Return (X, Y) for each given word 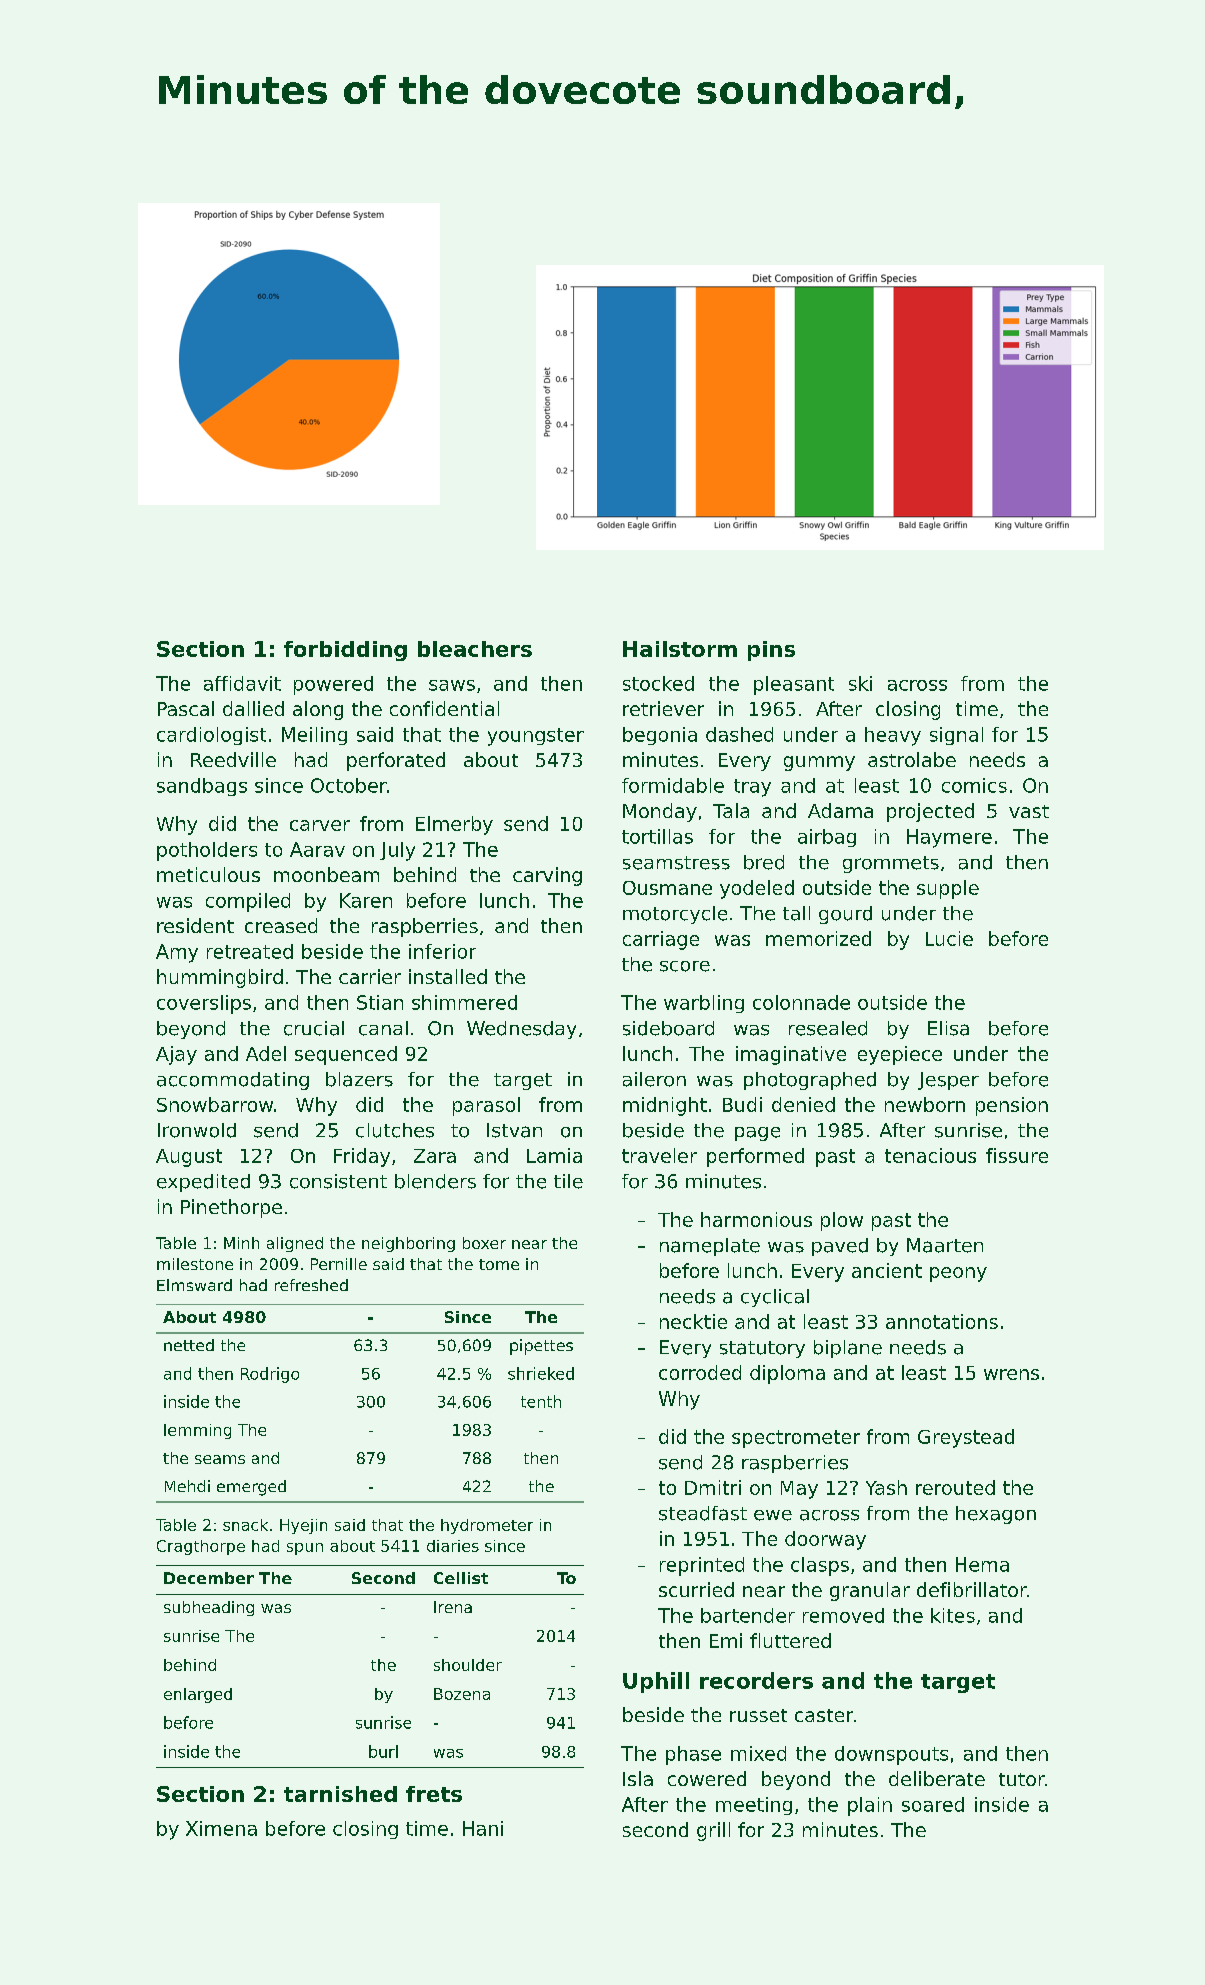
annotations (942, 1321)
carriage (661, 940)
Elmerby (454, 825)
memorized (818, 938)
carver (320, 825)
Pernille (339, 1264)
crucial (314, 1028)
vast (1029, 811)
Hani (483, 1828)
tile (568, 1181)
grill (713, 1831)
